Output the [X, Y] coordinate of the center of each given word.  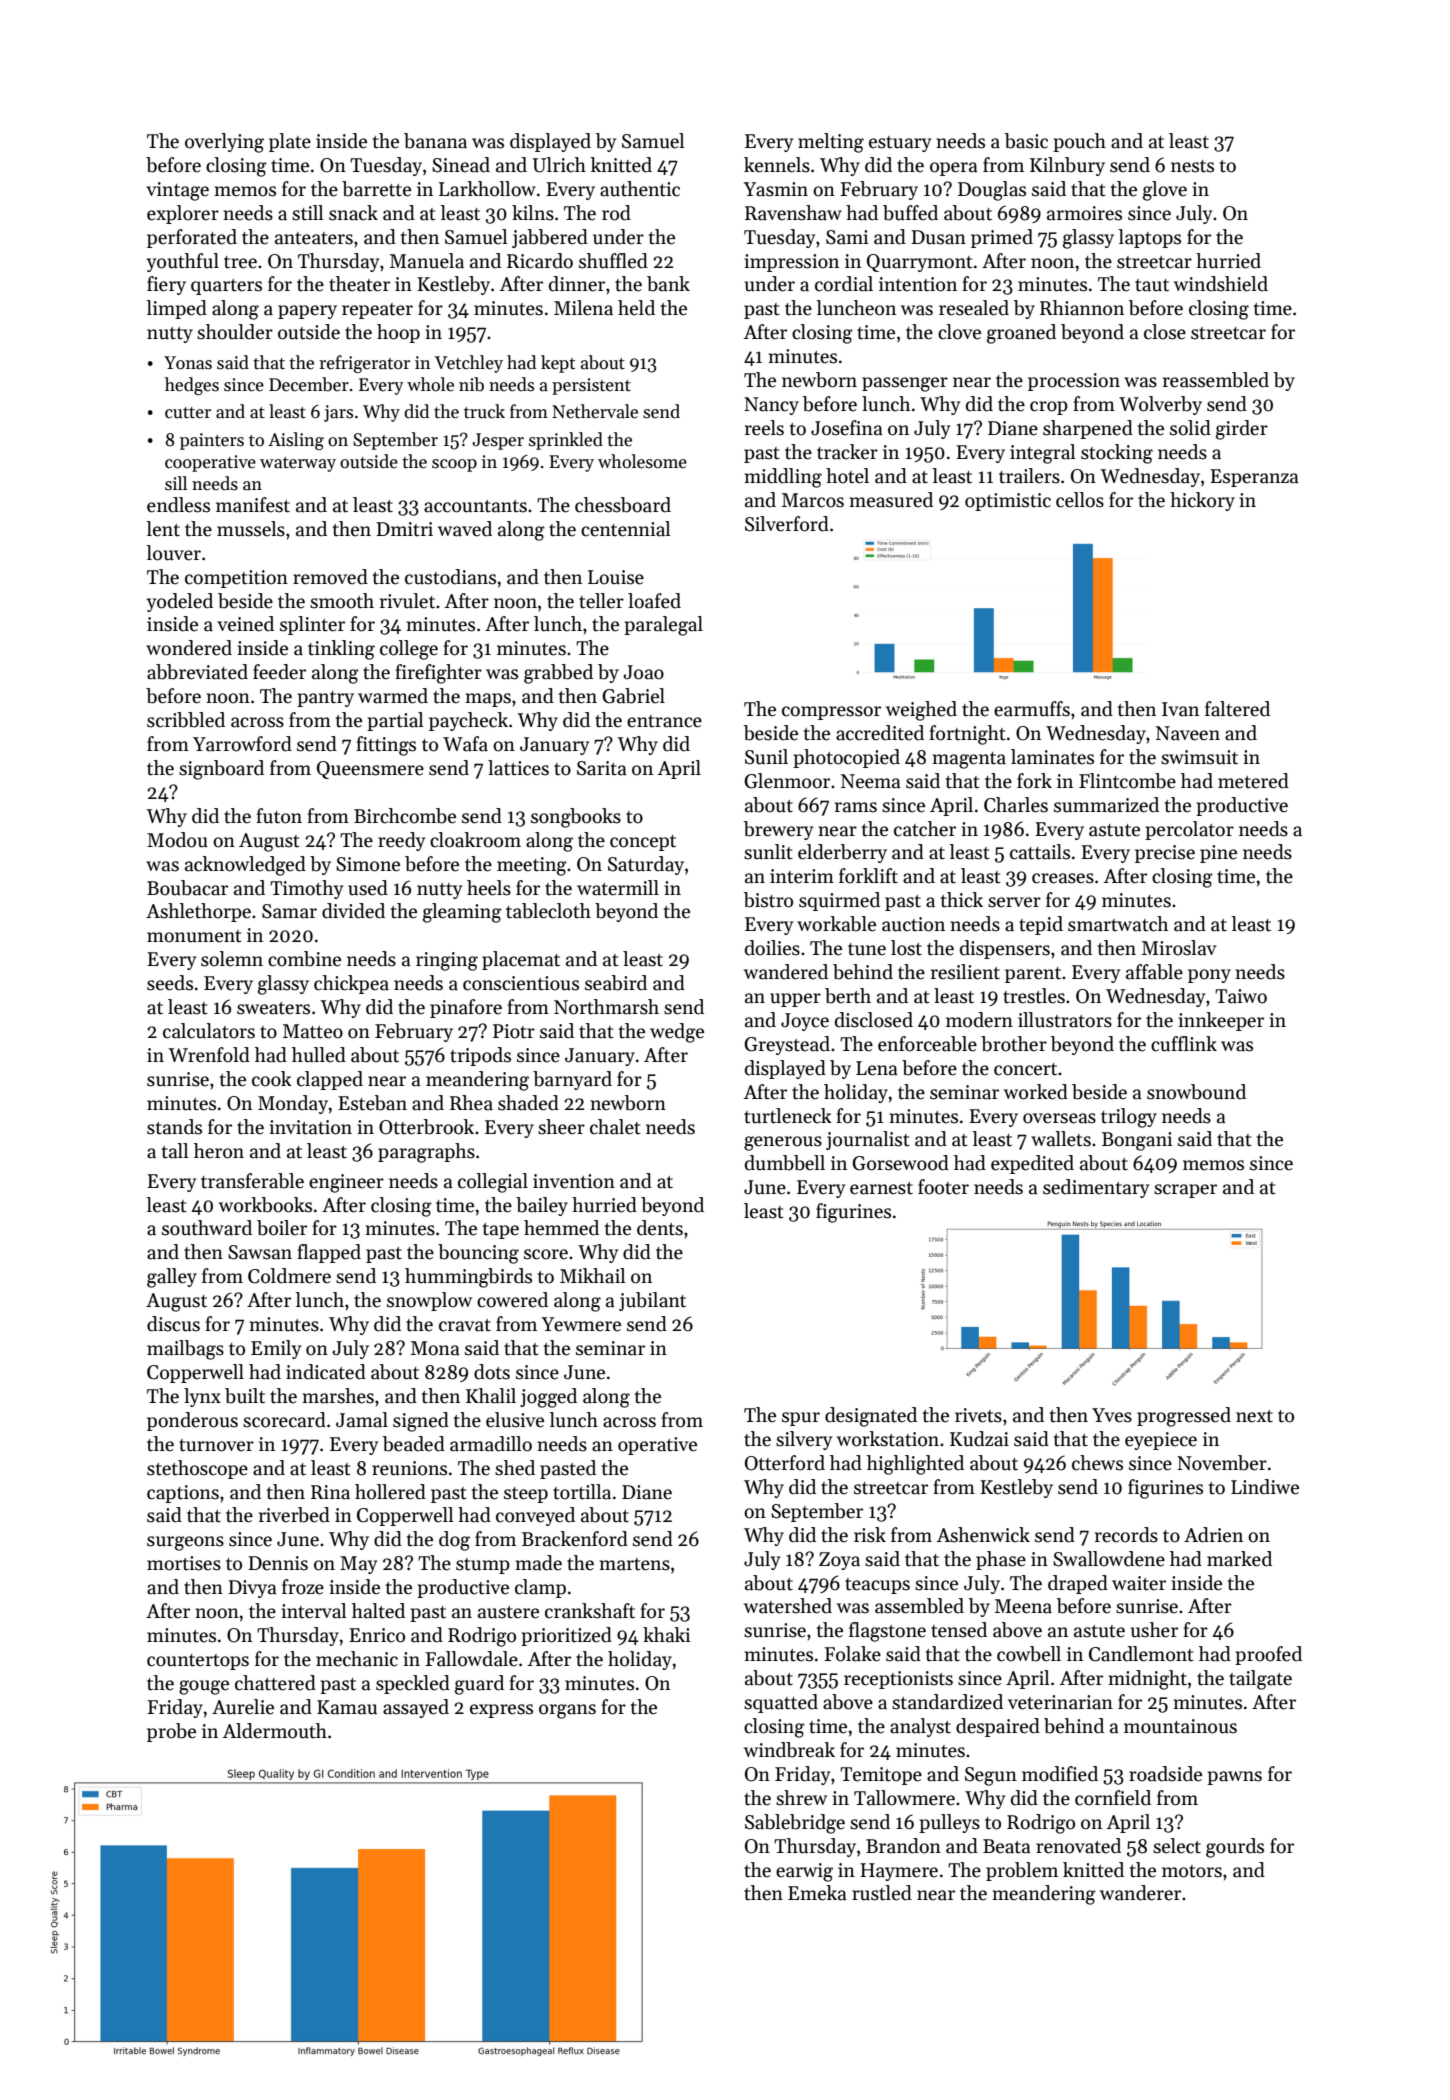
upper [795, 1000]
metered [1253, 781]
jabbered [550, 238]
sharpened [1088, 429]
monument [194, 936]
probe [171, 1732]
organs [567, 1711]
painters [212, 441]
